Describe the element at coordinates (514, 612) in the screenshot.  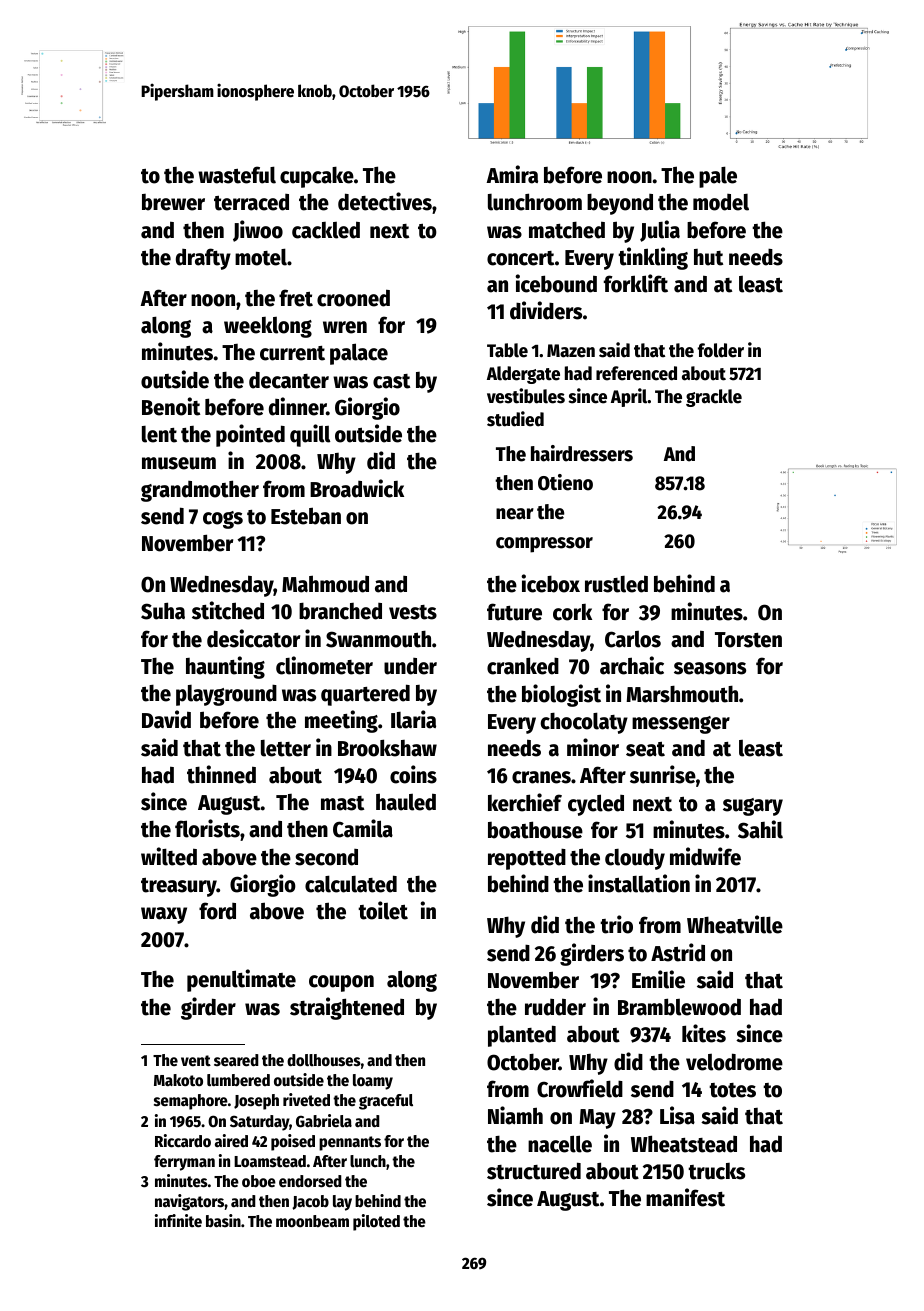
I see `future` at that location.
